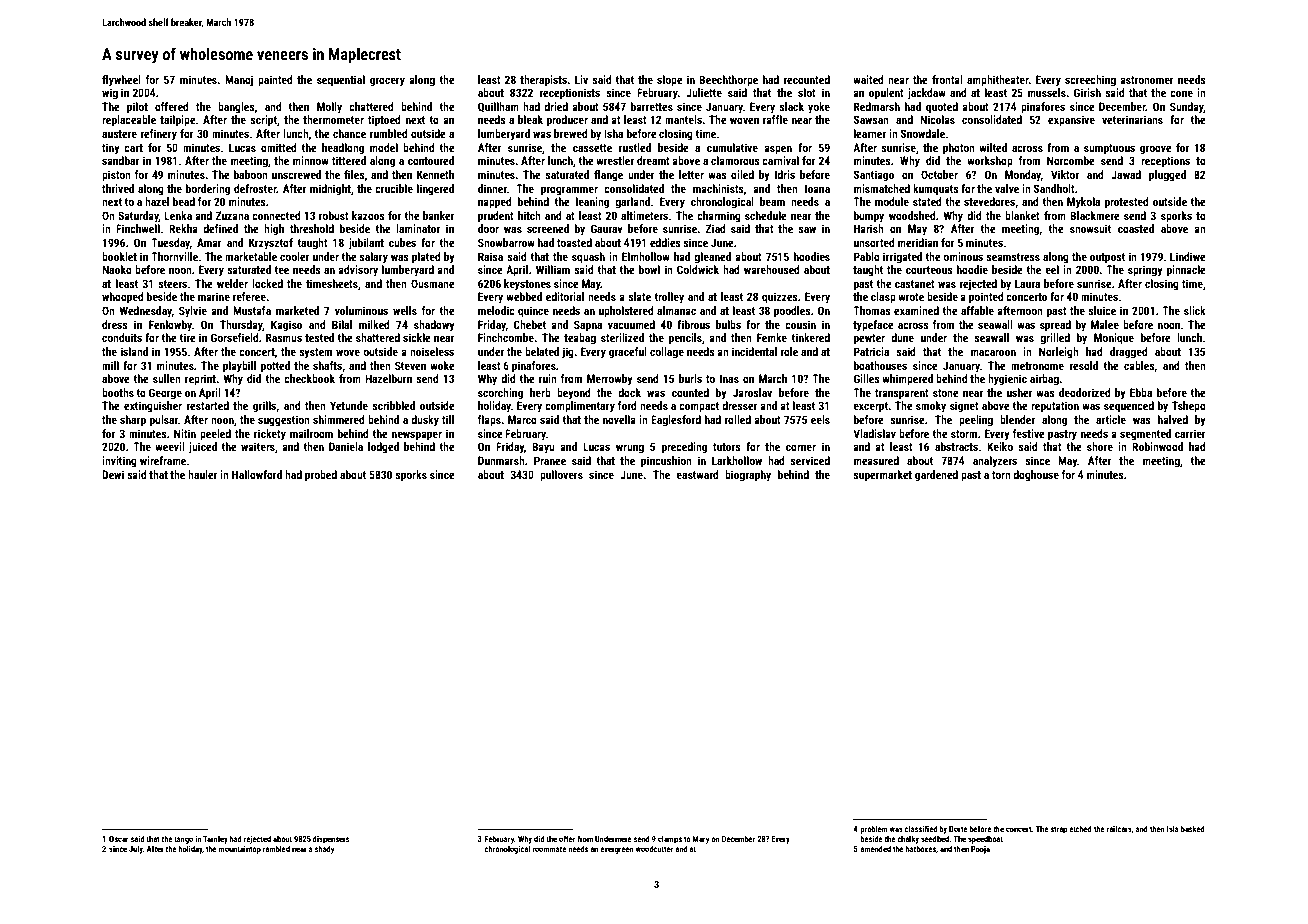 The width and height of the page is (1308, 924). What do you see at coordinates (937, 119) in the page?
I see `Nicolas` at bounding box center [937, 119].
